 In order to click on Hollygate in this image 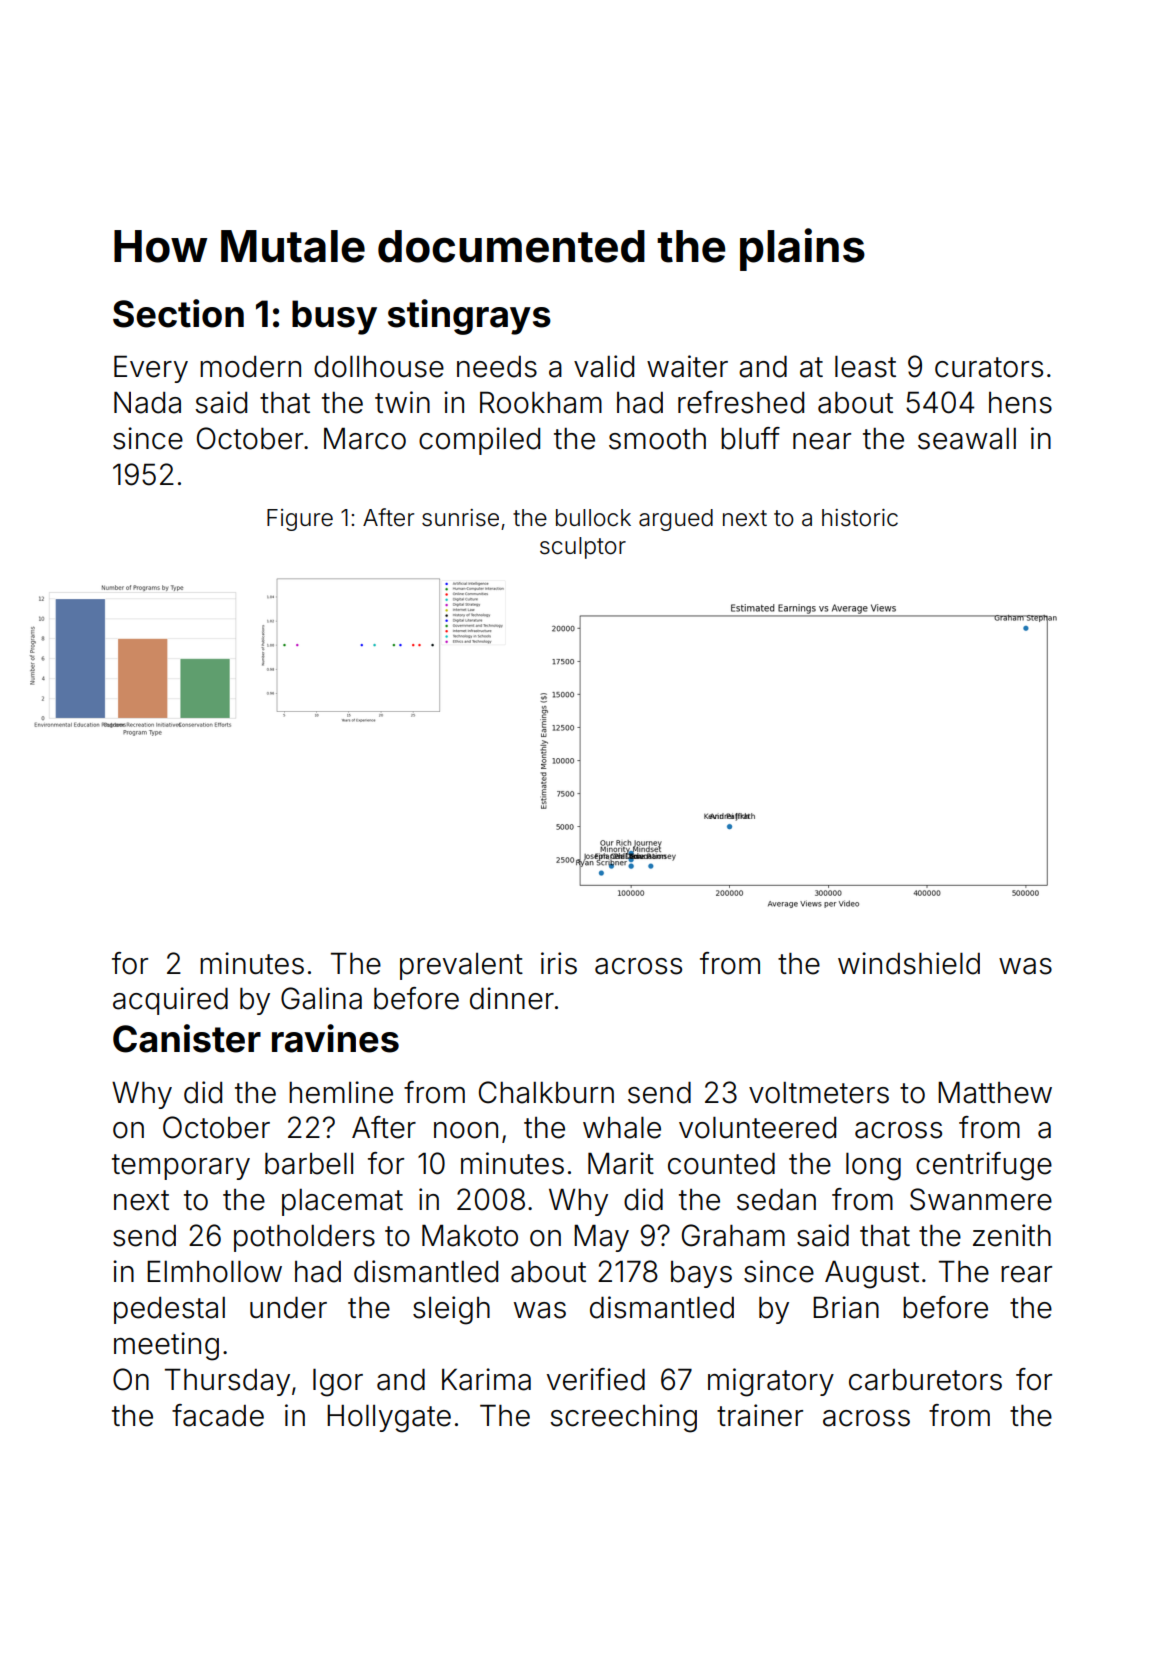, I will do `click(389, 1419)`.
